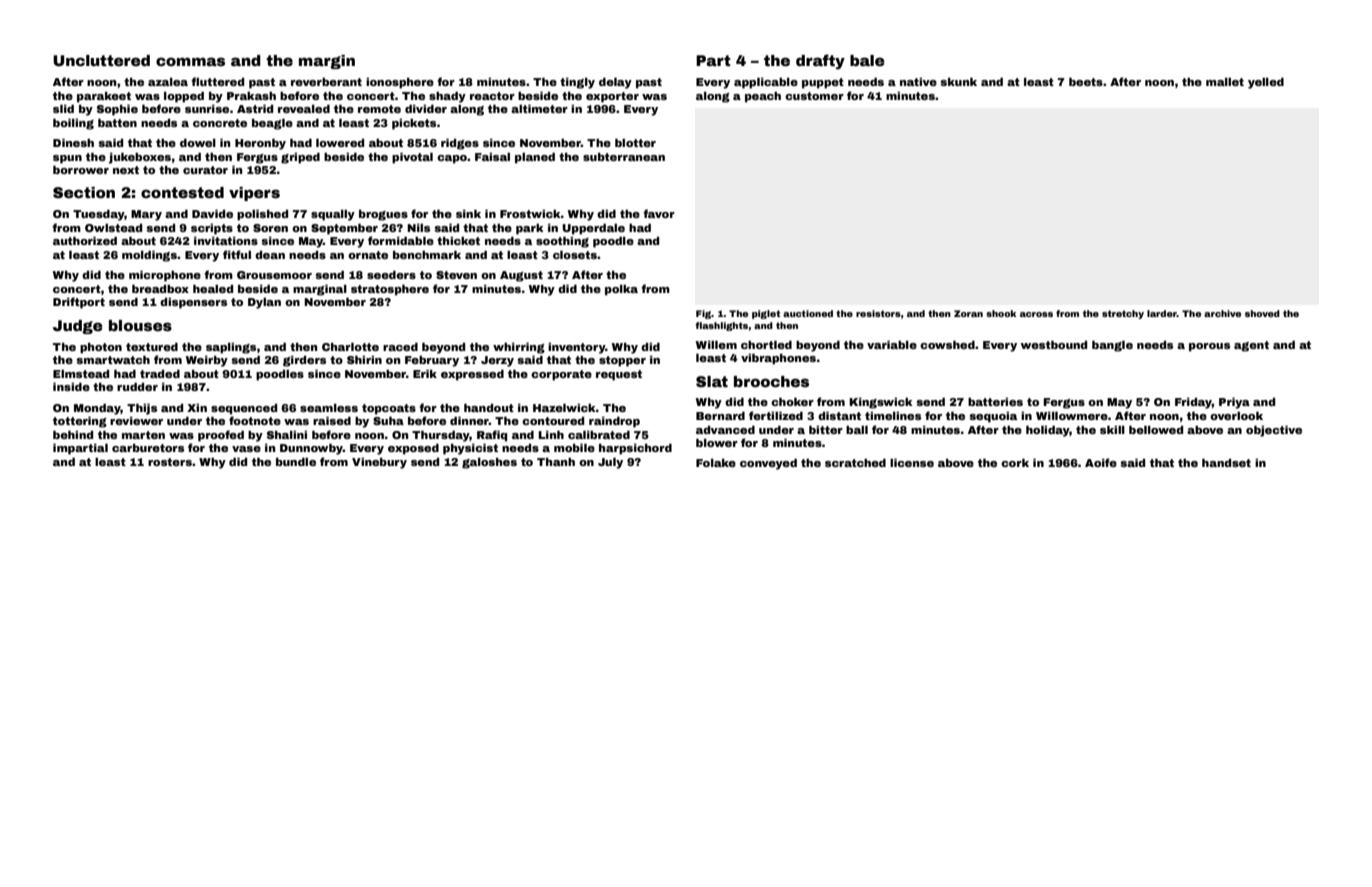 This page has width=1372, height=887. What do you see at coordinates (1266, 83) in the page?
I see `yelled` at bounding box center [1266, 83].
